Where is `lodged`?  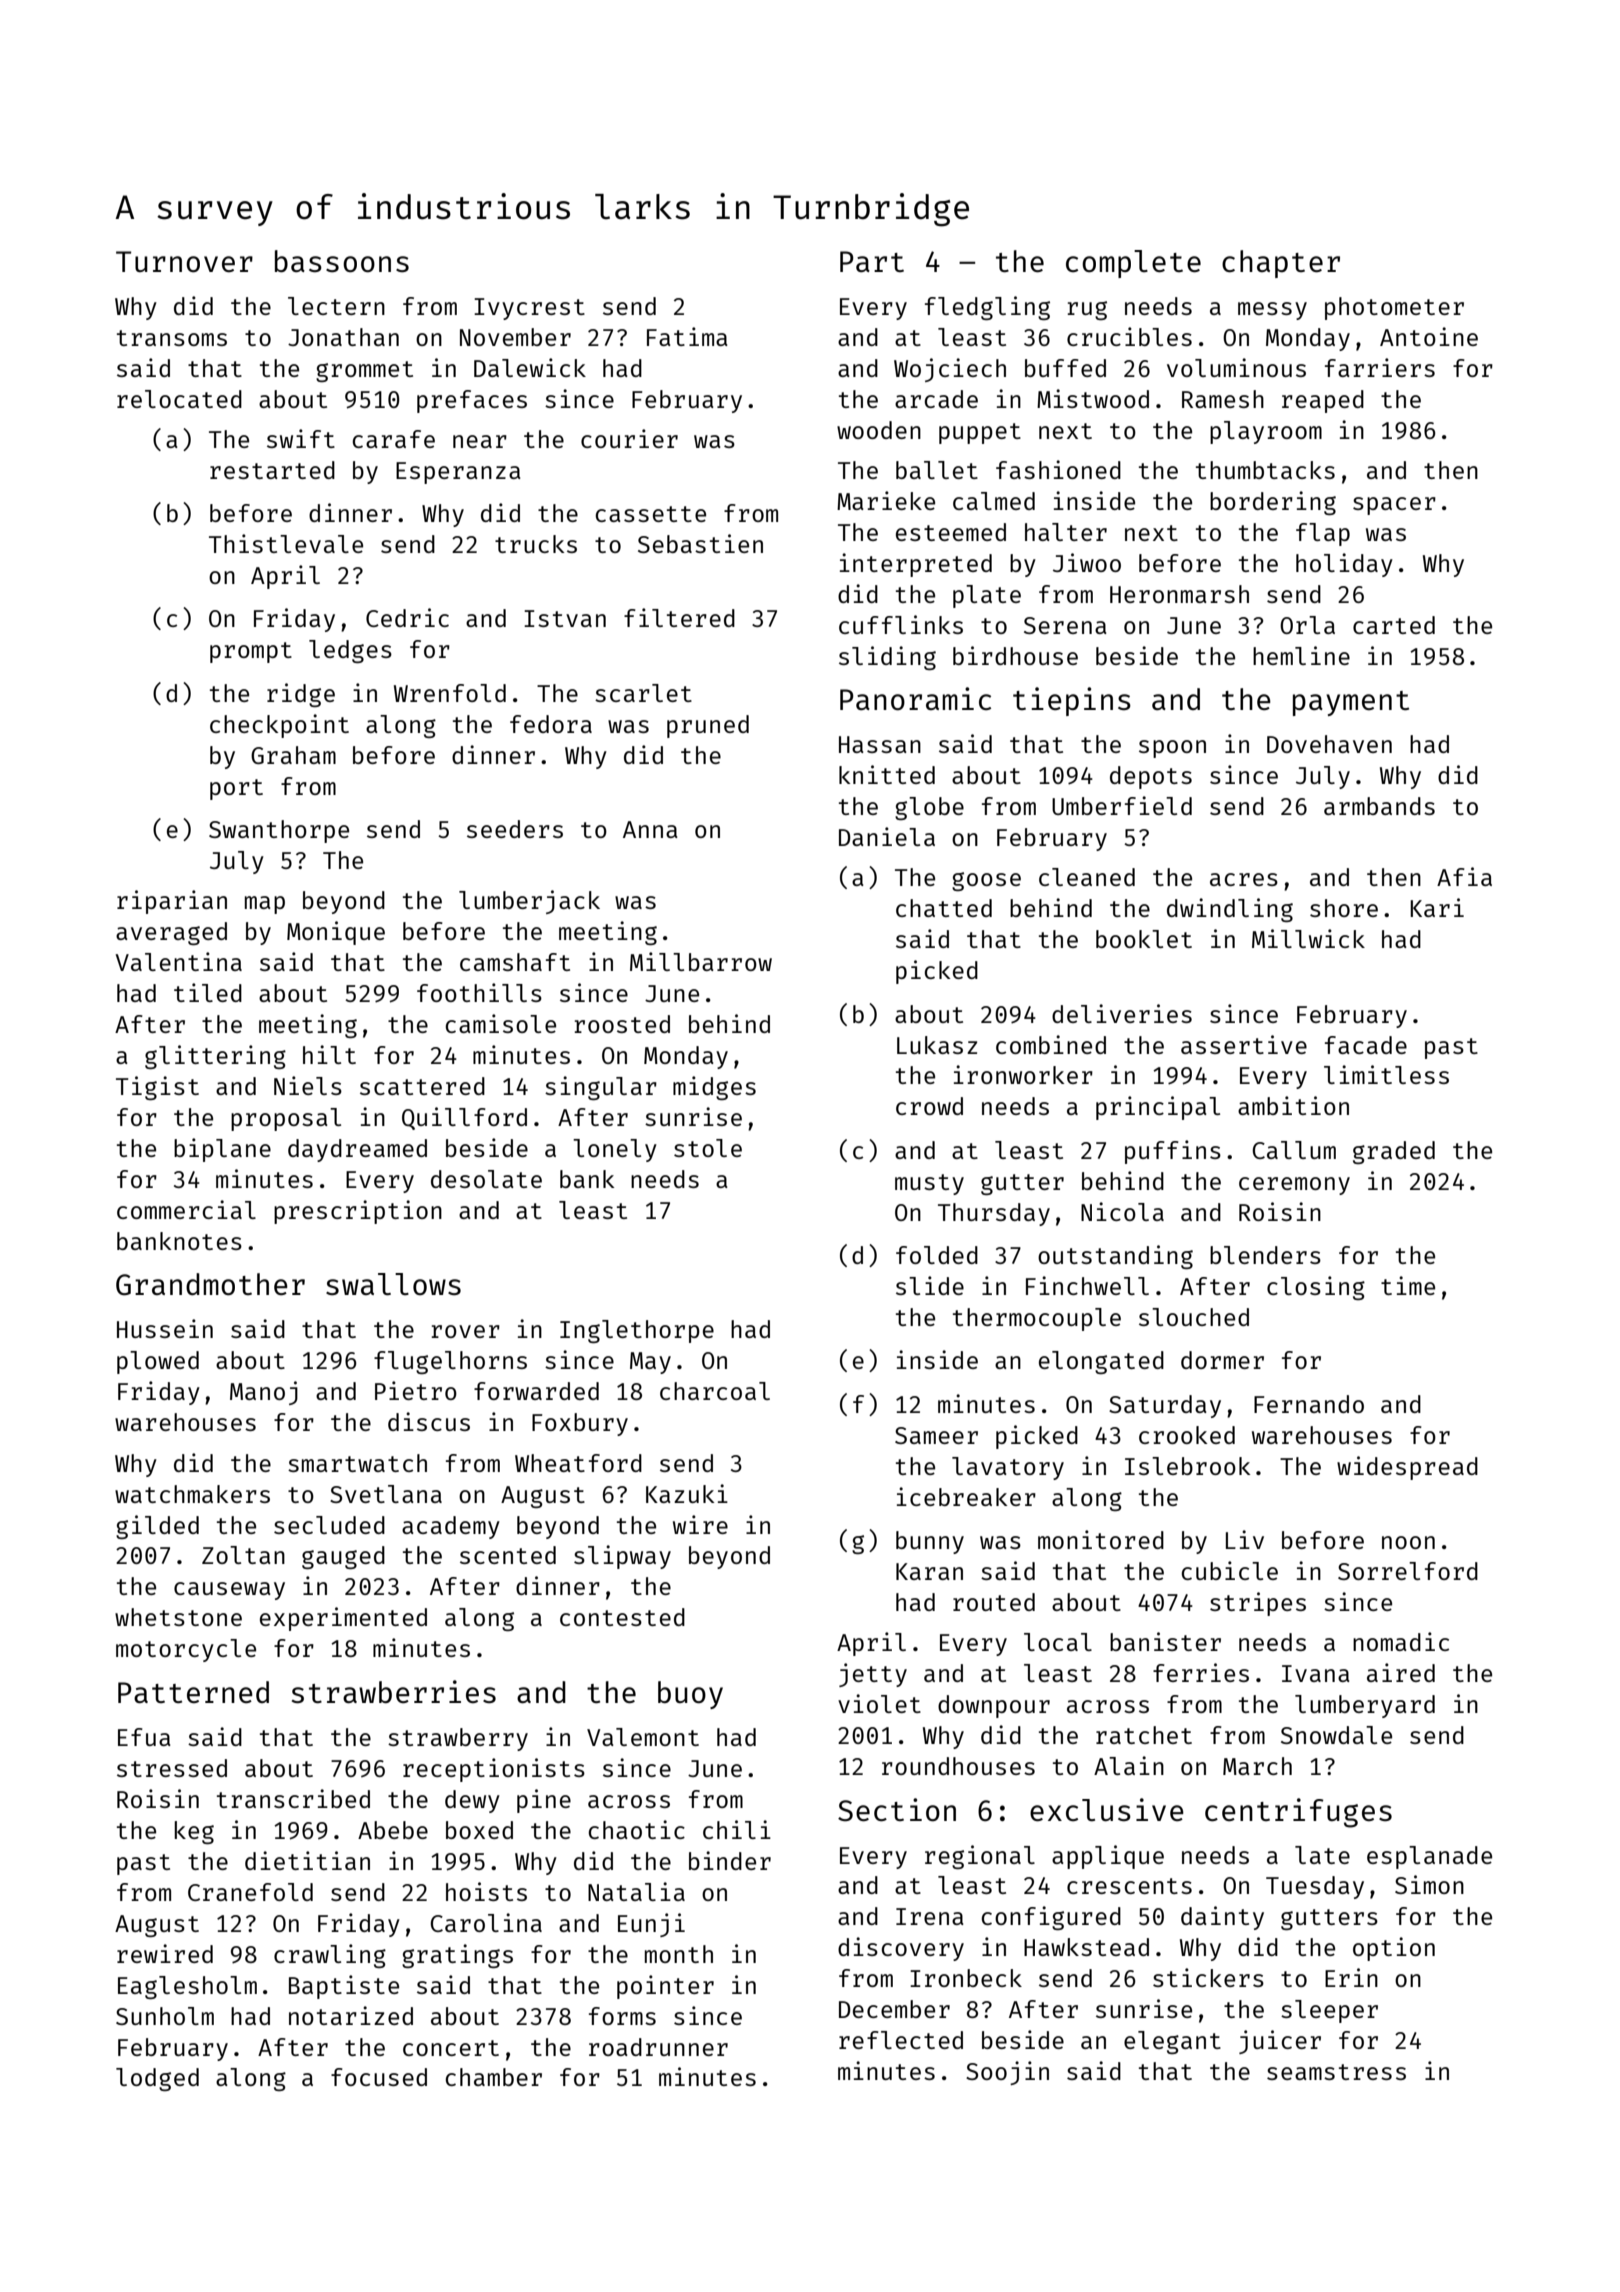 lodged is located at coordinates (157, 2079).
